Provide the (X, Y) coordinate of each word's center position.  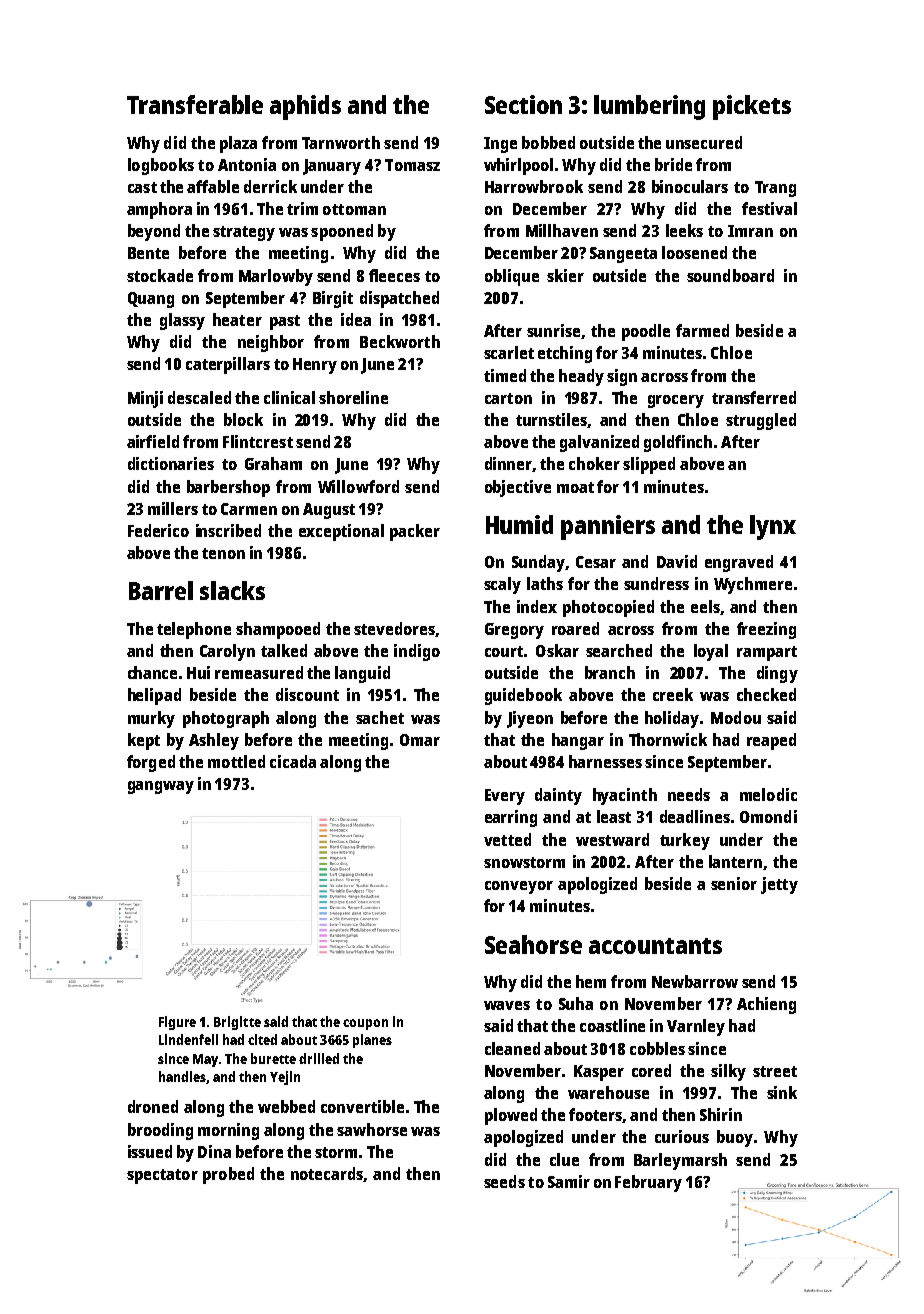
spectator (162, 1176)
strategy (244, 233)
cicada (293, 761)
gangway (161, 787)
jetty (779, 885)
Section (523, 104)
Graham (273, 463)
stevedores (394, 628)
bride (673, 164)
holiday (672, 719)
